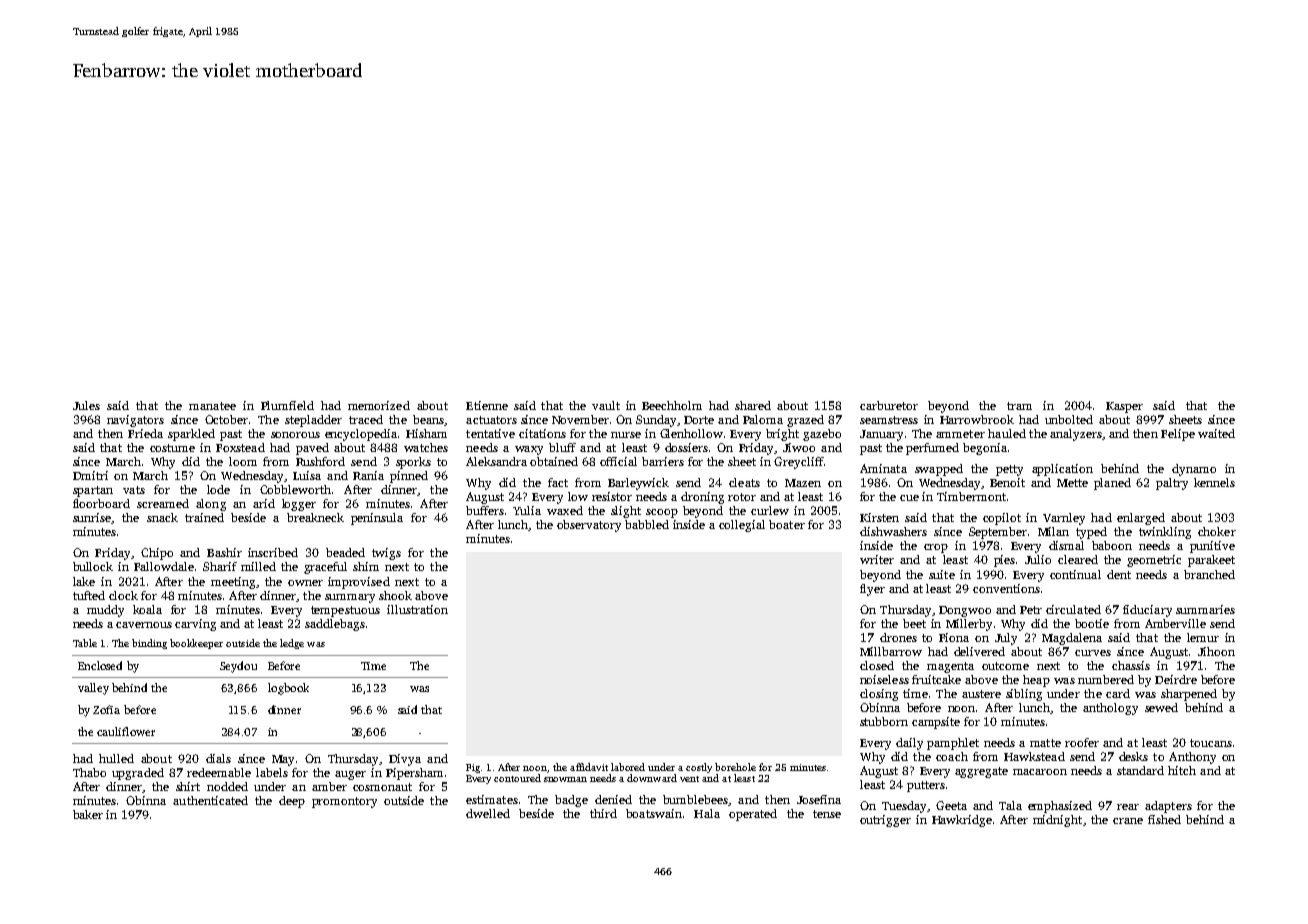 The height and width of the page is (924, 1308). What do you see at coordinates (1076, 435) in the page?
I see `analyzers` at bounding box center [1076, 435].
